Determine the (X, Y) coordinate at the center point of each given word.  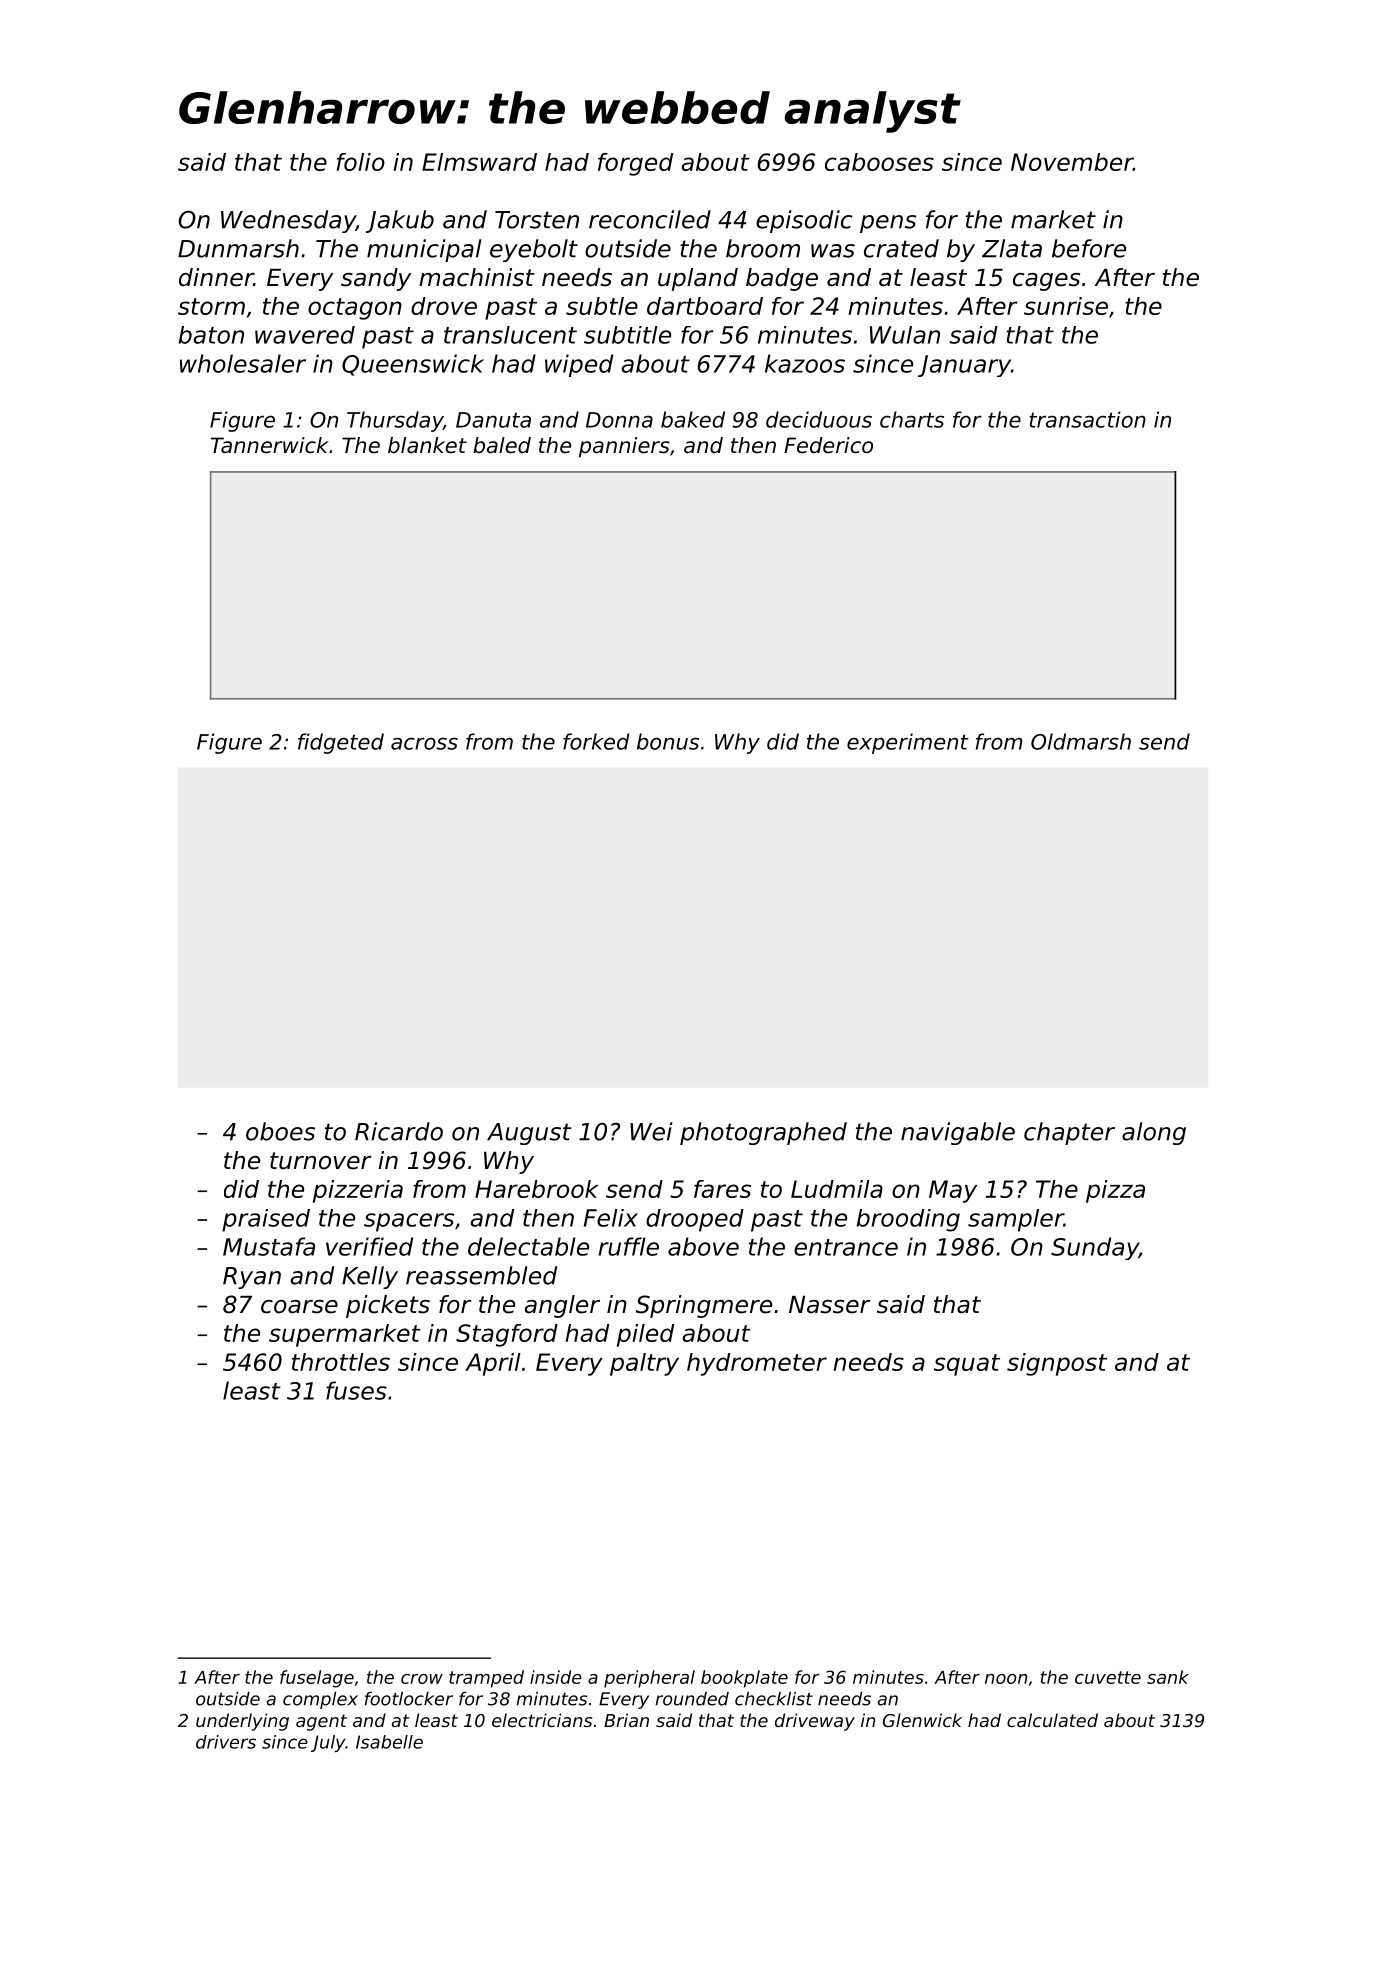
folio (361, 162)
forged (635, 164)
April (493, 1364)
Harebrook (536, 1189)
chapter (1069, 1133)
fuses (356, 1390)
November (1072, 162)
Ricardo (399, 1131)
